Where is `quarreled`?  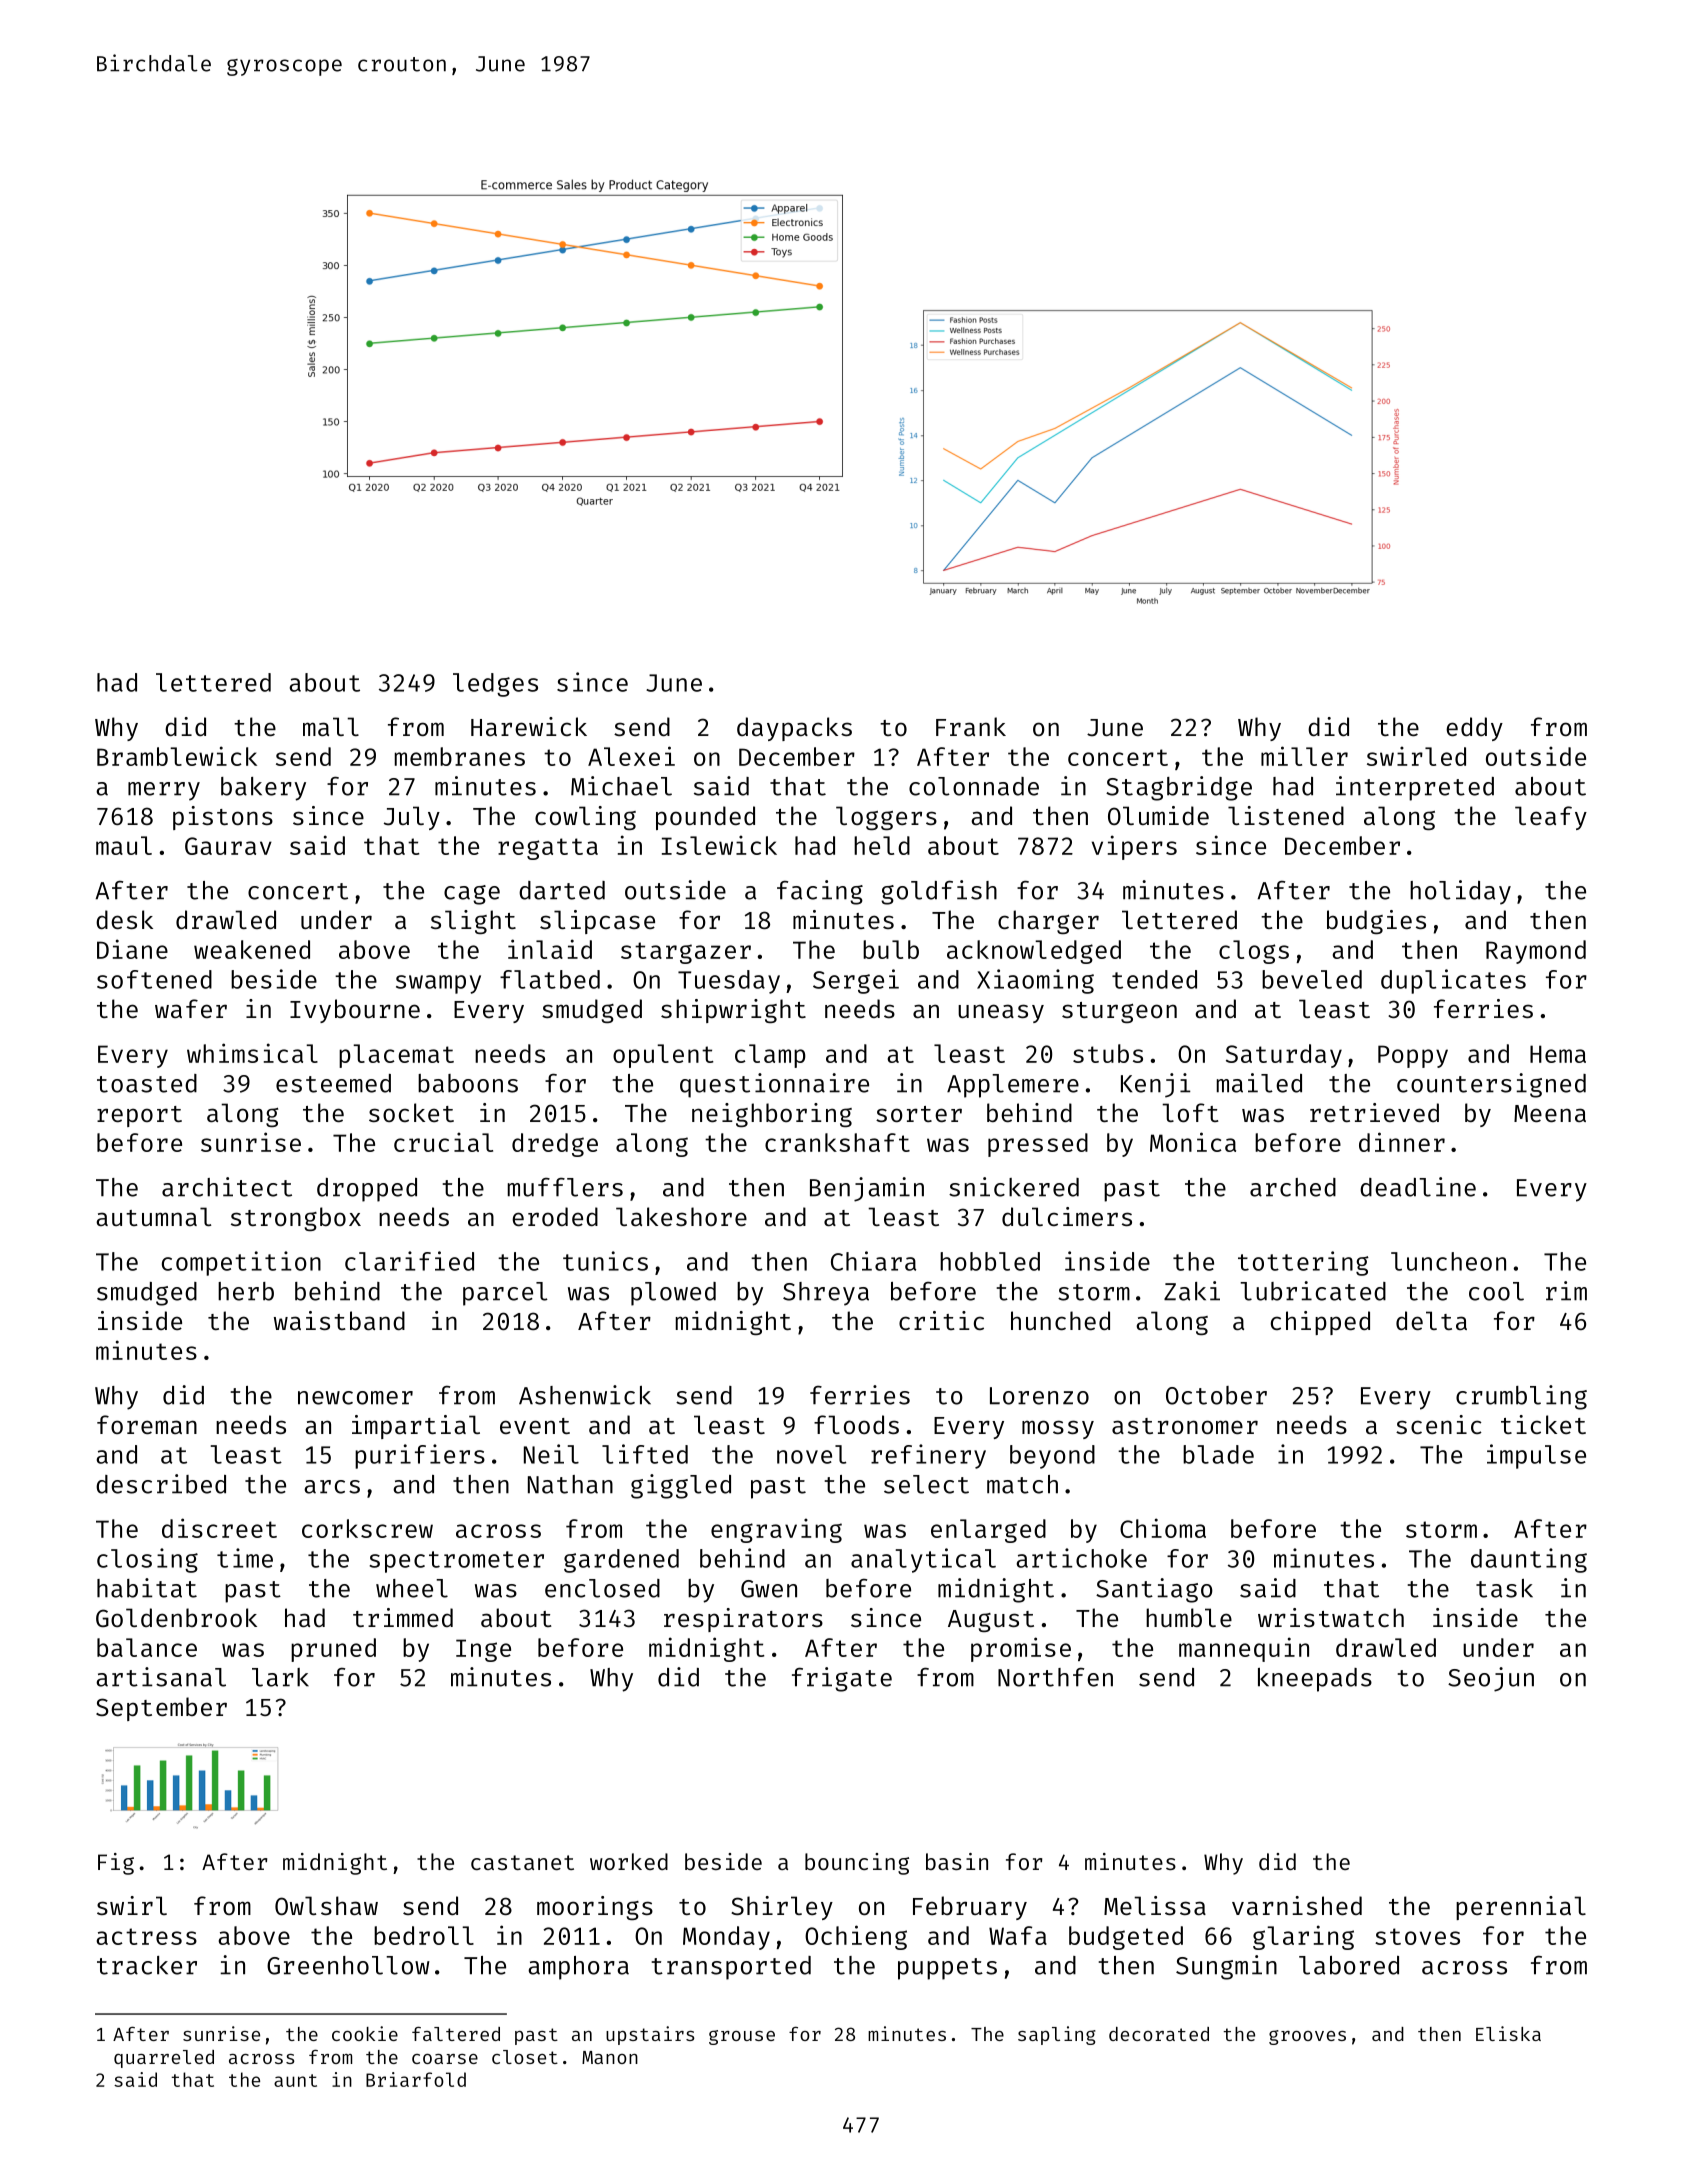 quarreled is located at coordinates (164, 2059).
